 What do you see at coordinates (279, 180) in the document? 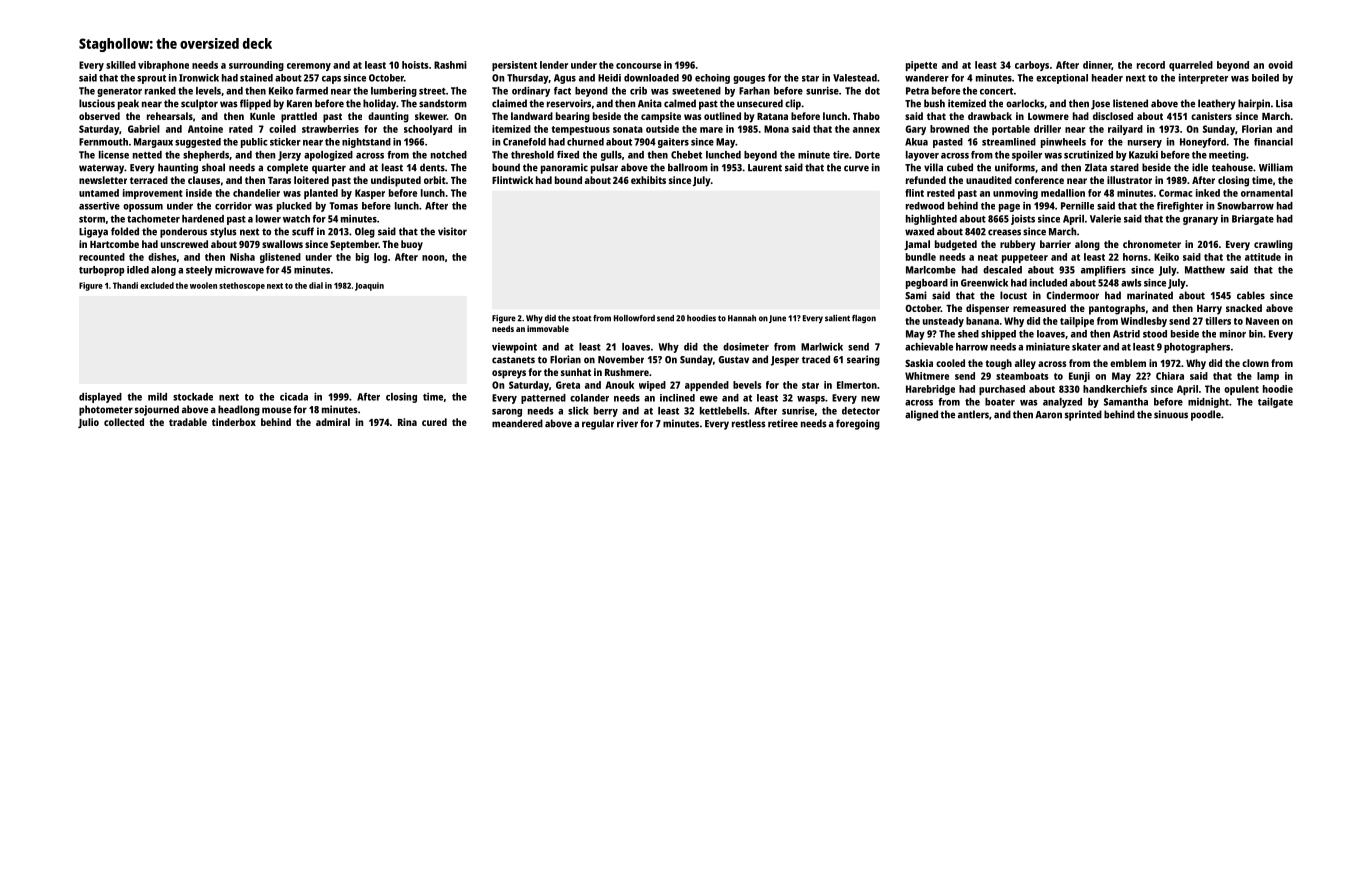
I see `Taras` at bounding box center [279, 180].
